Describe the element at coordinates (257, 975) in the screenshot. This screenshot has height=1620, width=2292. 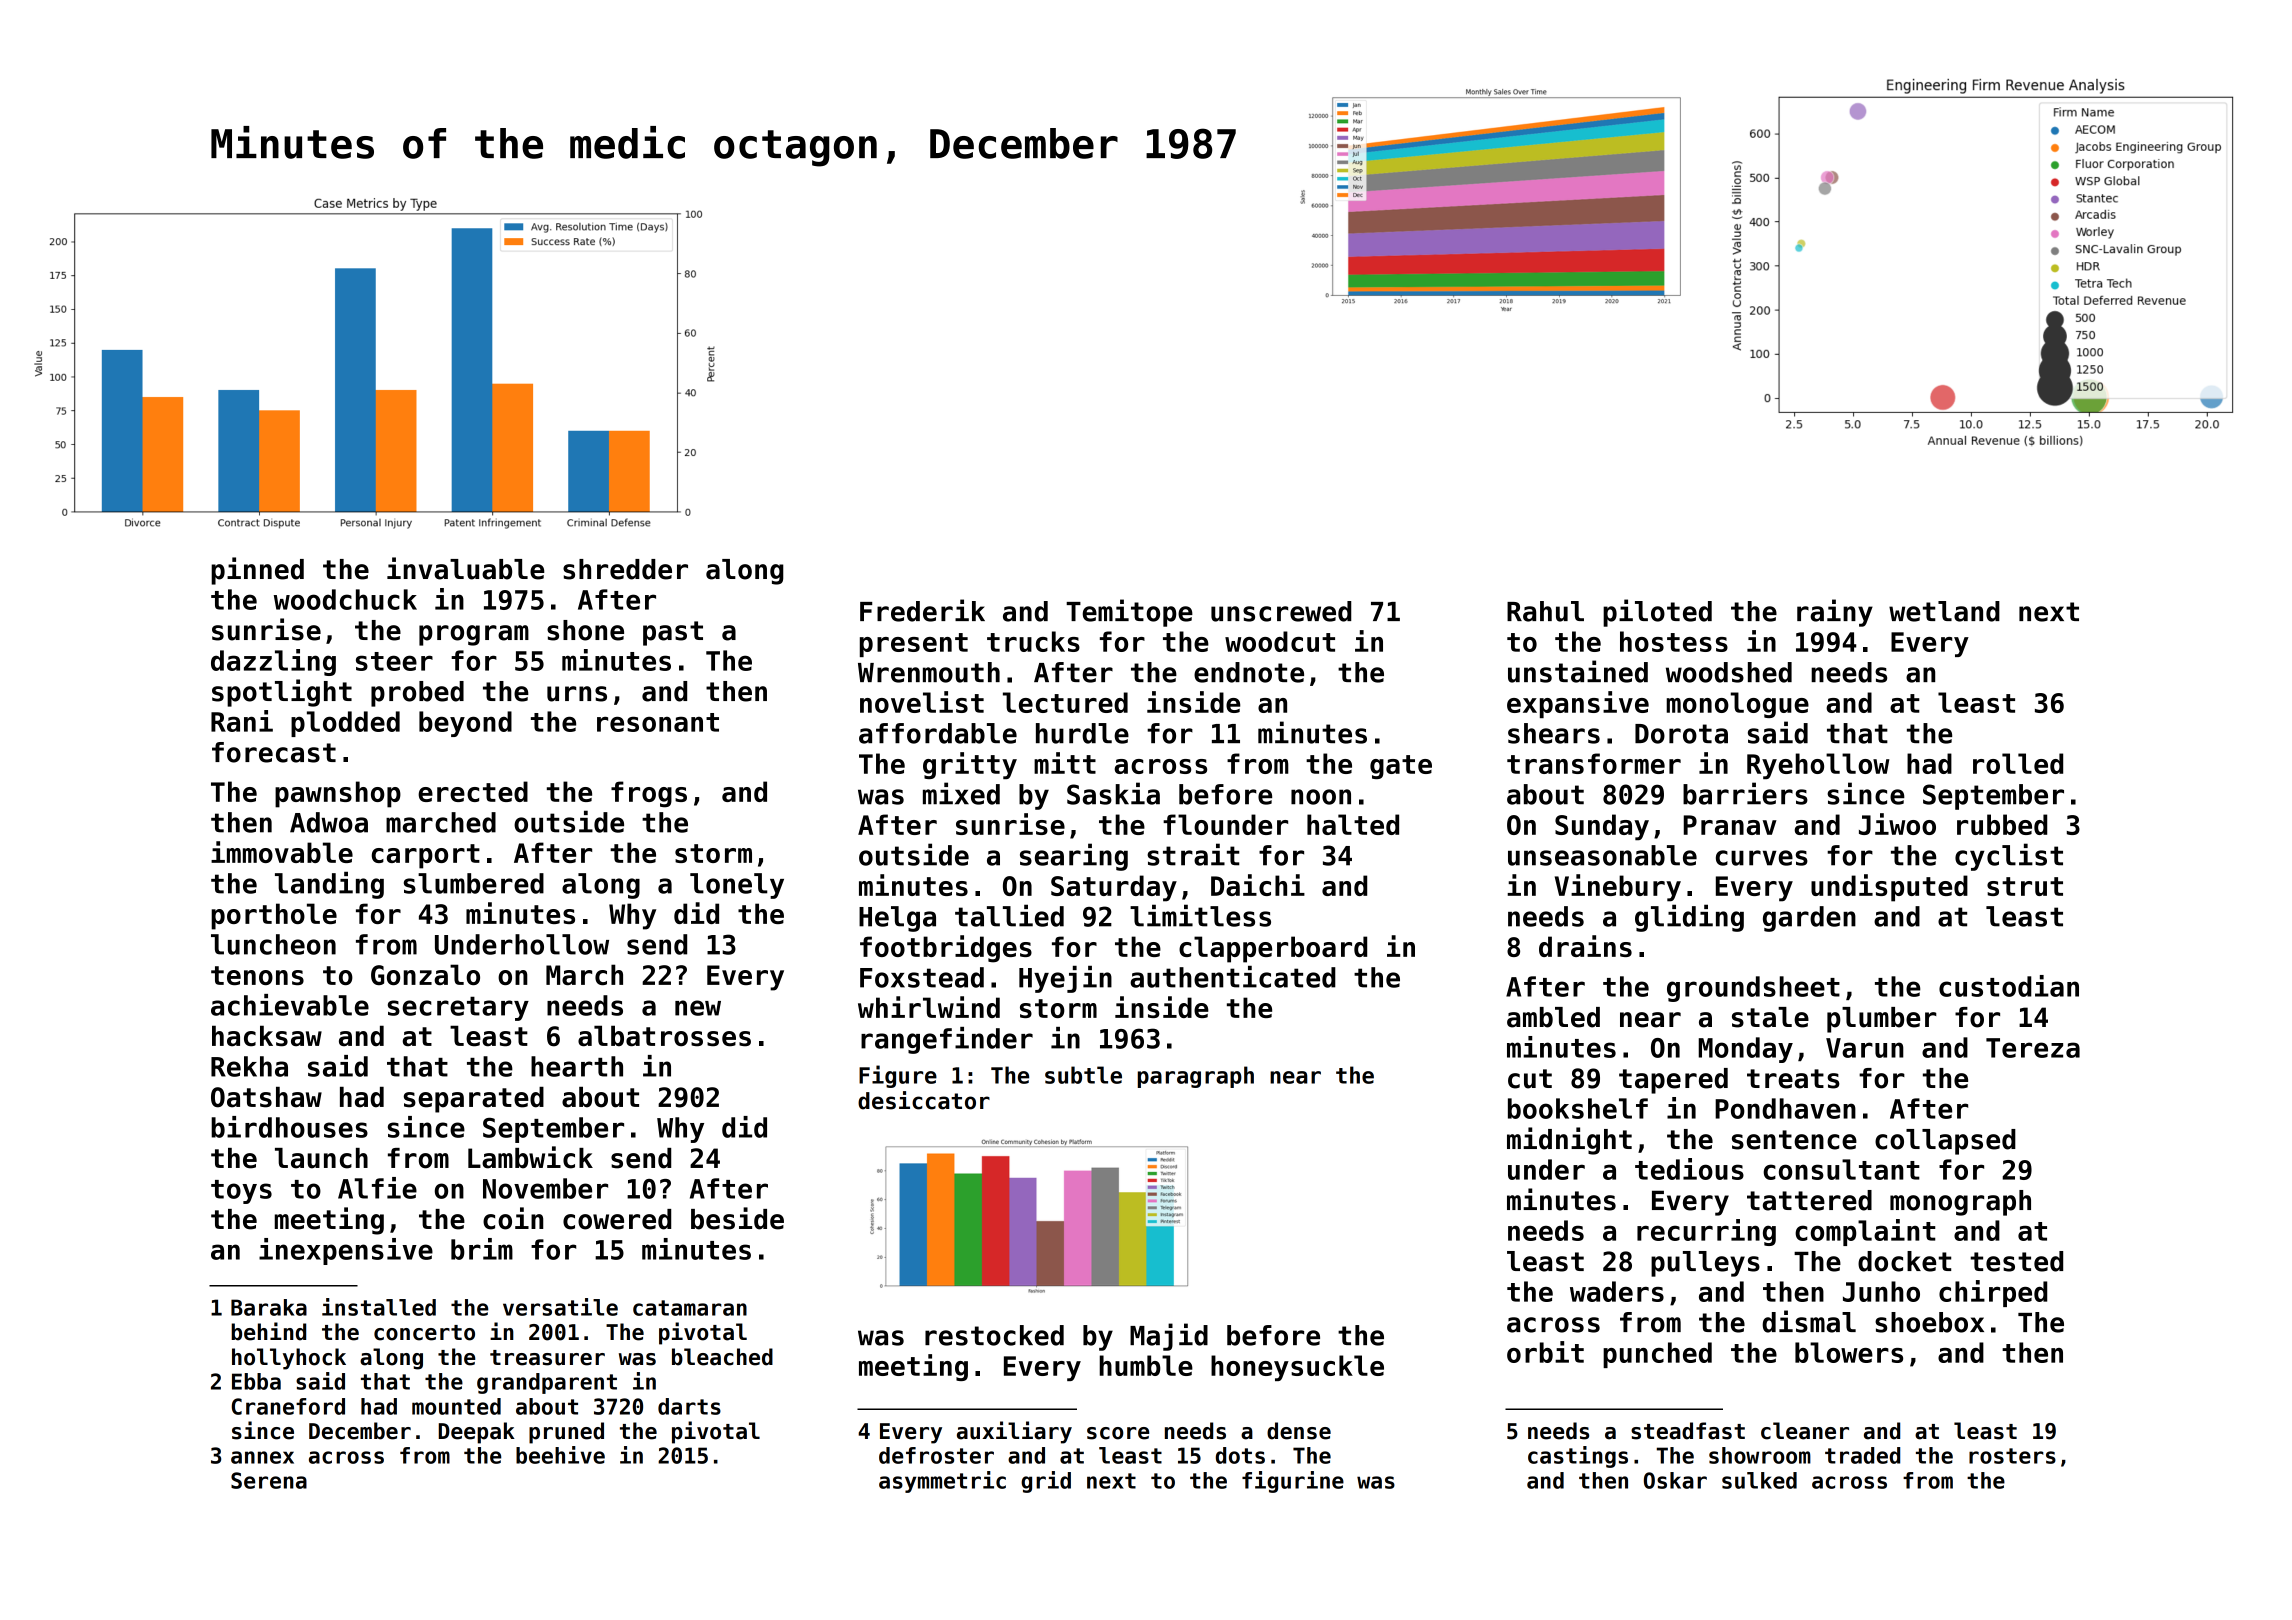
I see `tenons` at that location.
